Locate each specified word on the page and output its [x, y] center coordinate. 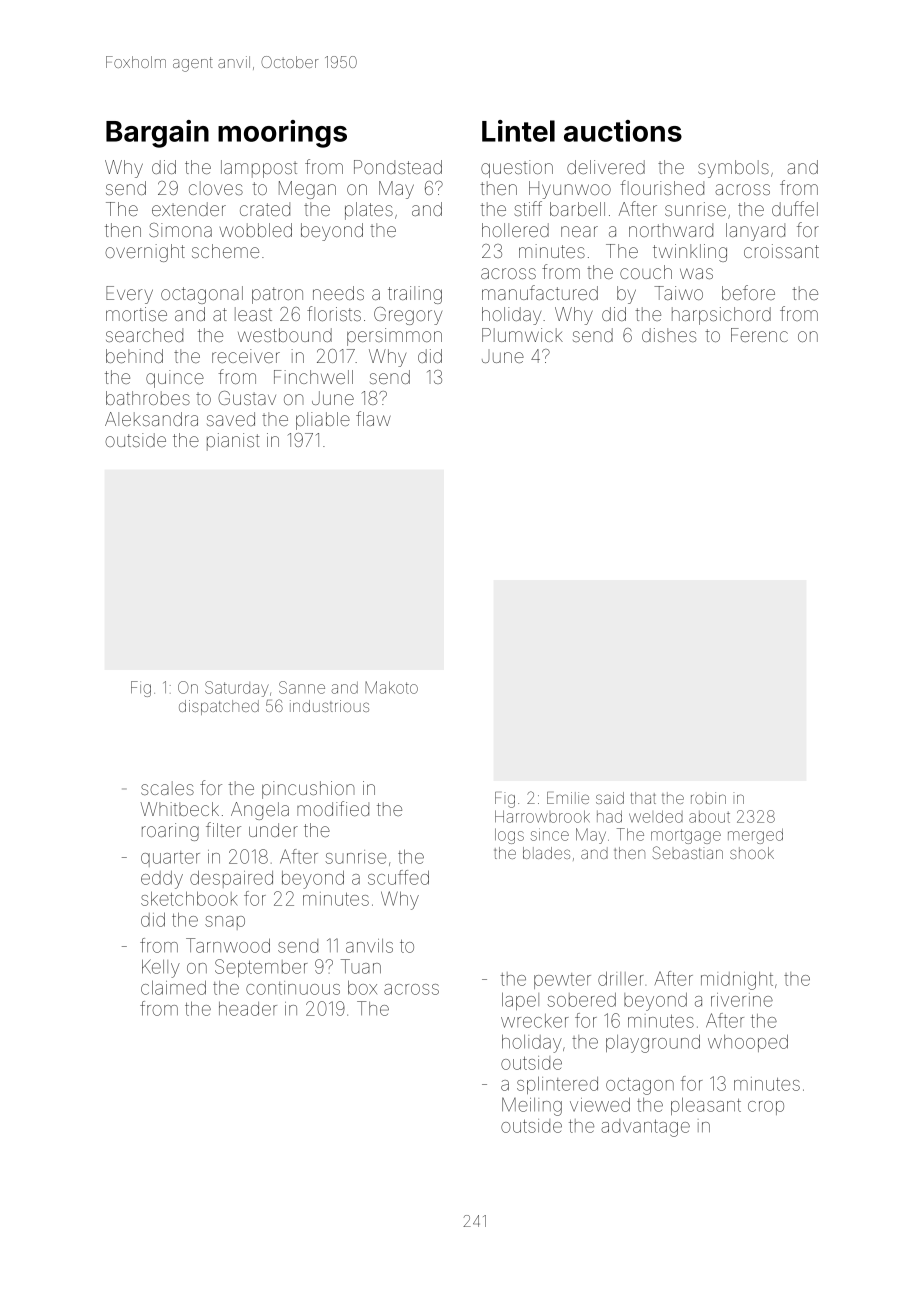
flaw [373, 418]
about [709, 817]
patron [277, 295]
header [248, 1009]
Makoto [391, 687]
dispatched [219, 707]
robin [708, 798]
